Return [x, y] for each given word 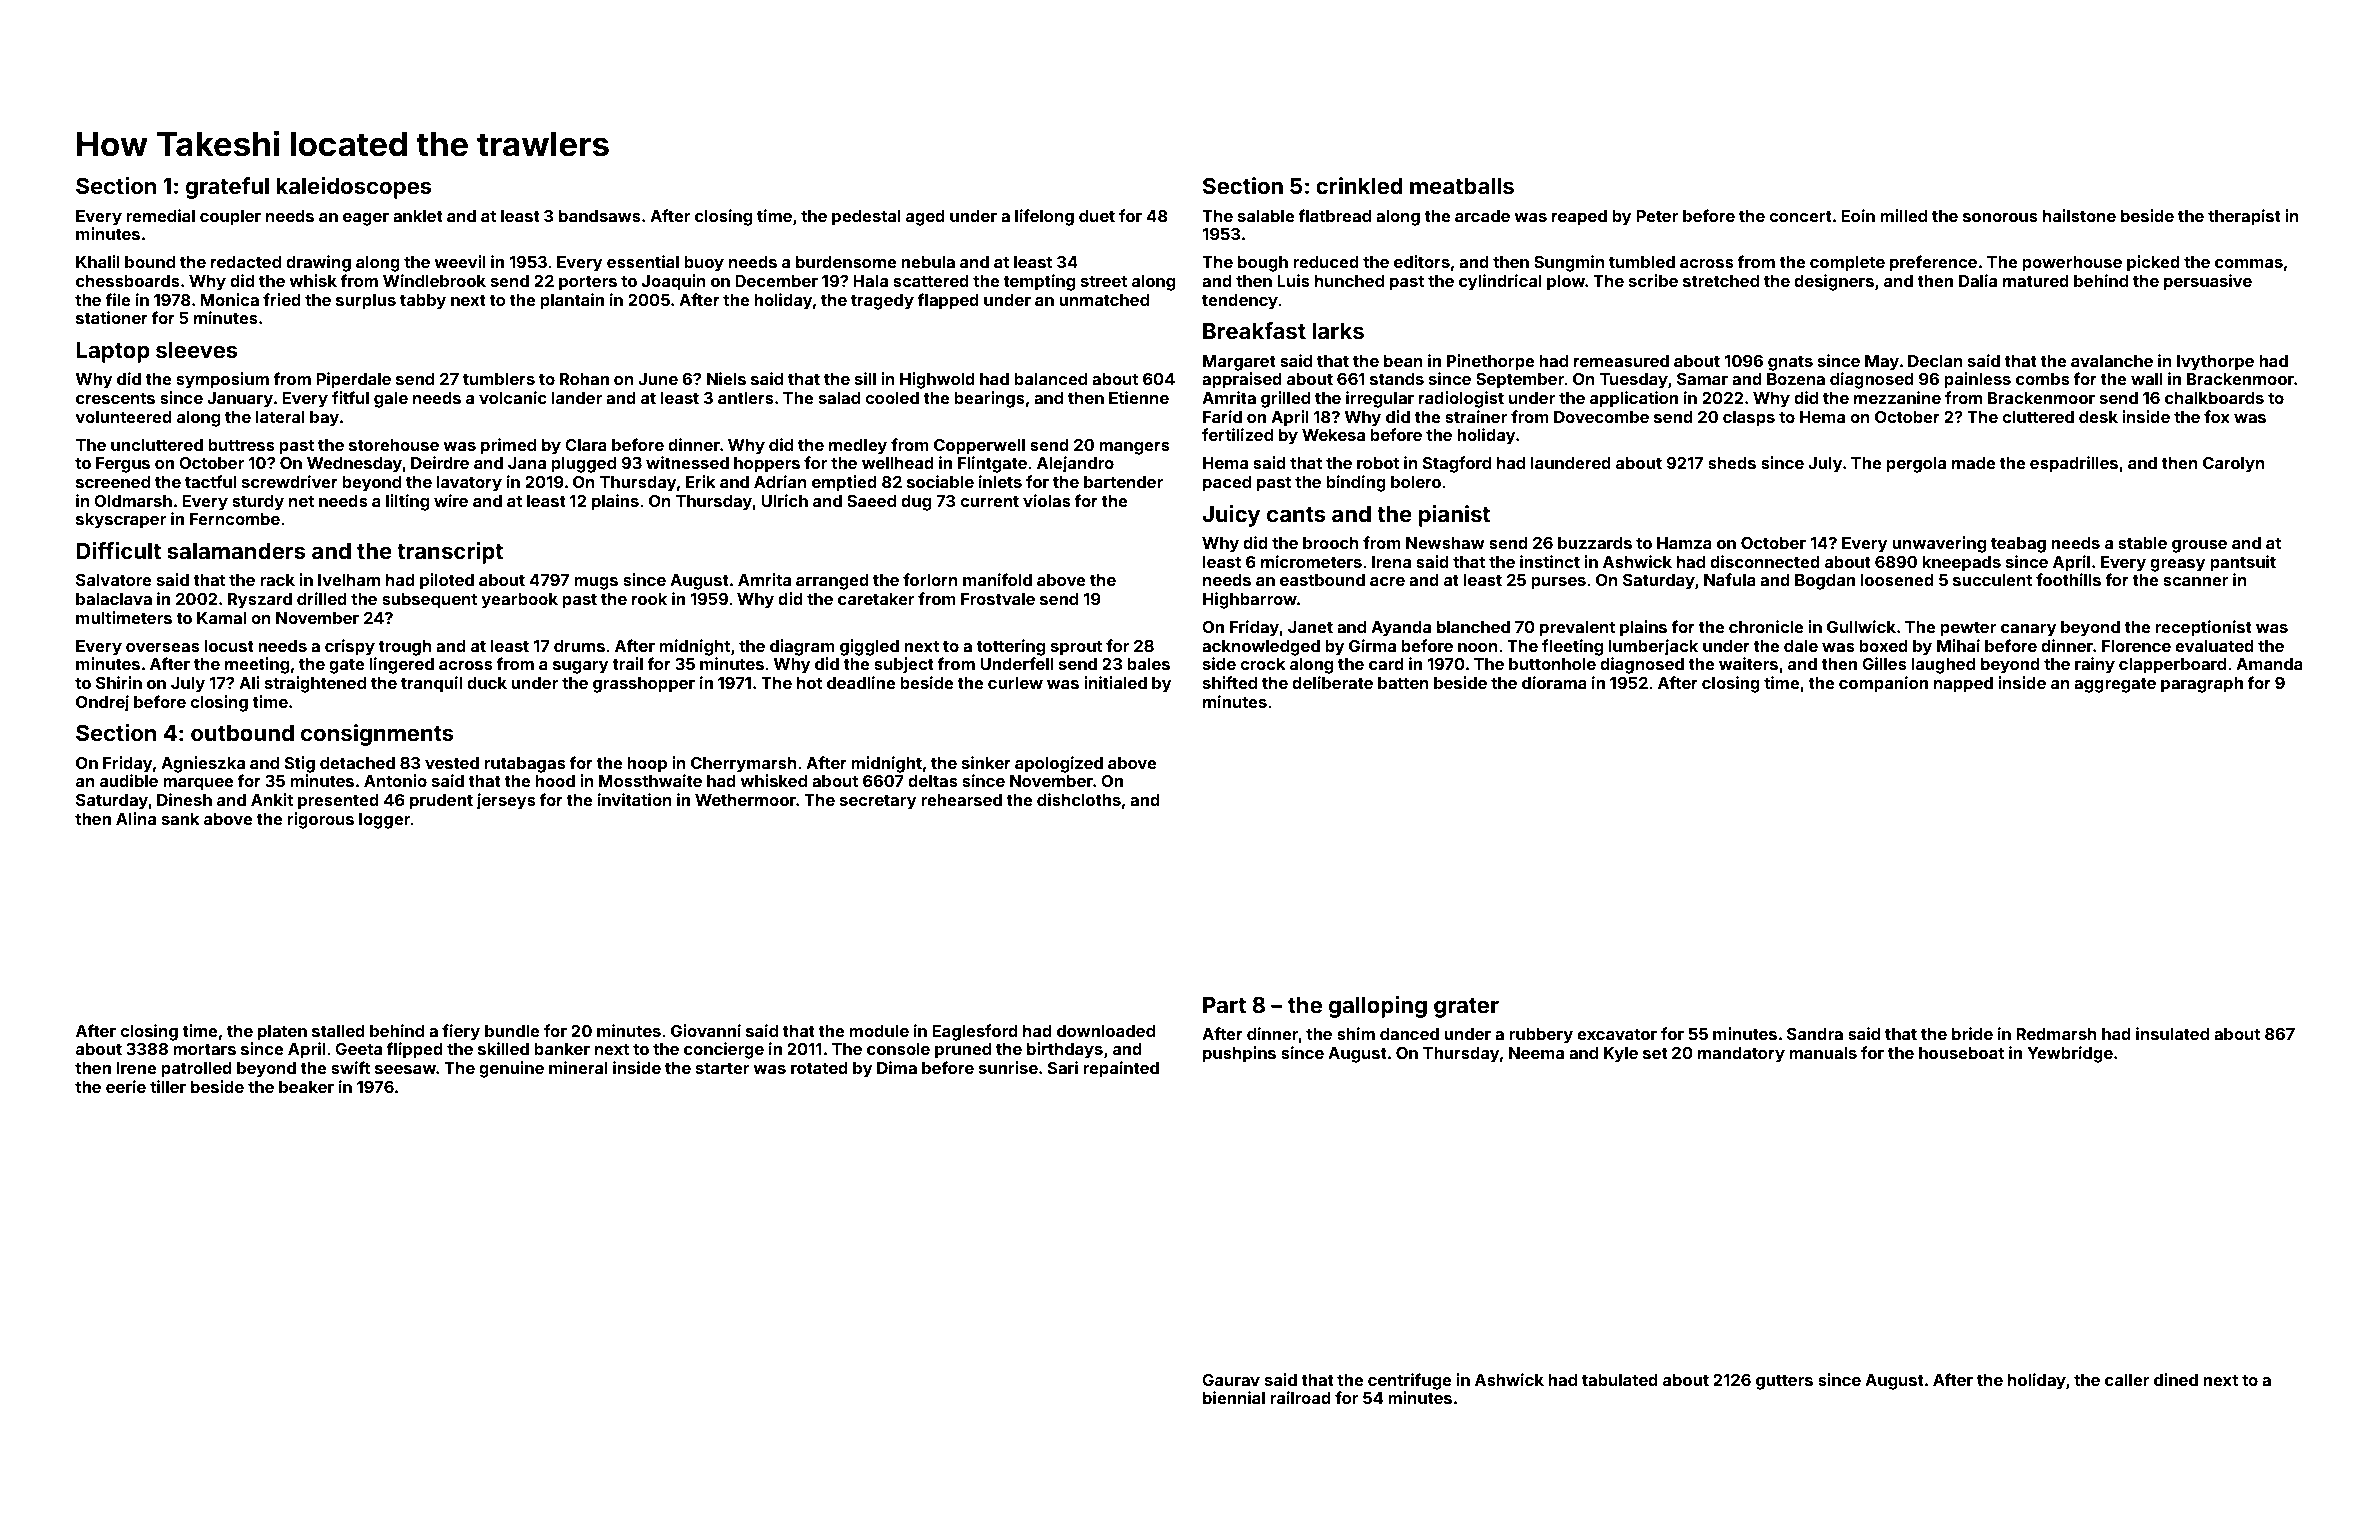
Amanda [2269, 664]
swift [350, 1067]
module [879, 1031]
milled [1903, 215]
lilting [407, 502]
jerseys [506, 801]
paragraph [2202, 685]
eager [366, 219]
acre [1387, 581]
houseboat [1961, 1053]
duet [1097, 216]
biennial [1234, 1397]
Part [1224, 1005]
